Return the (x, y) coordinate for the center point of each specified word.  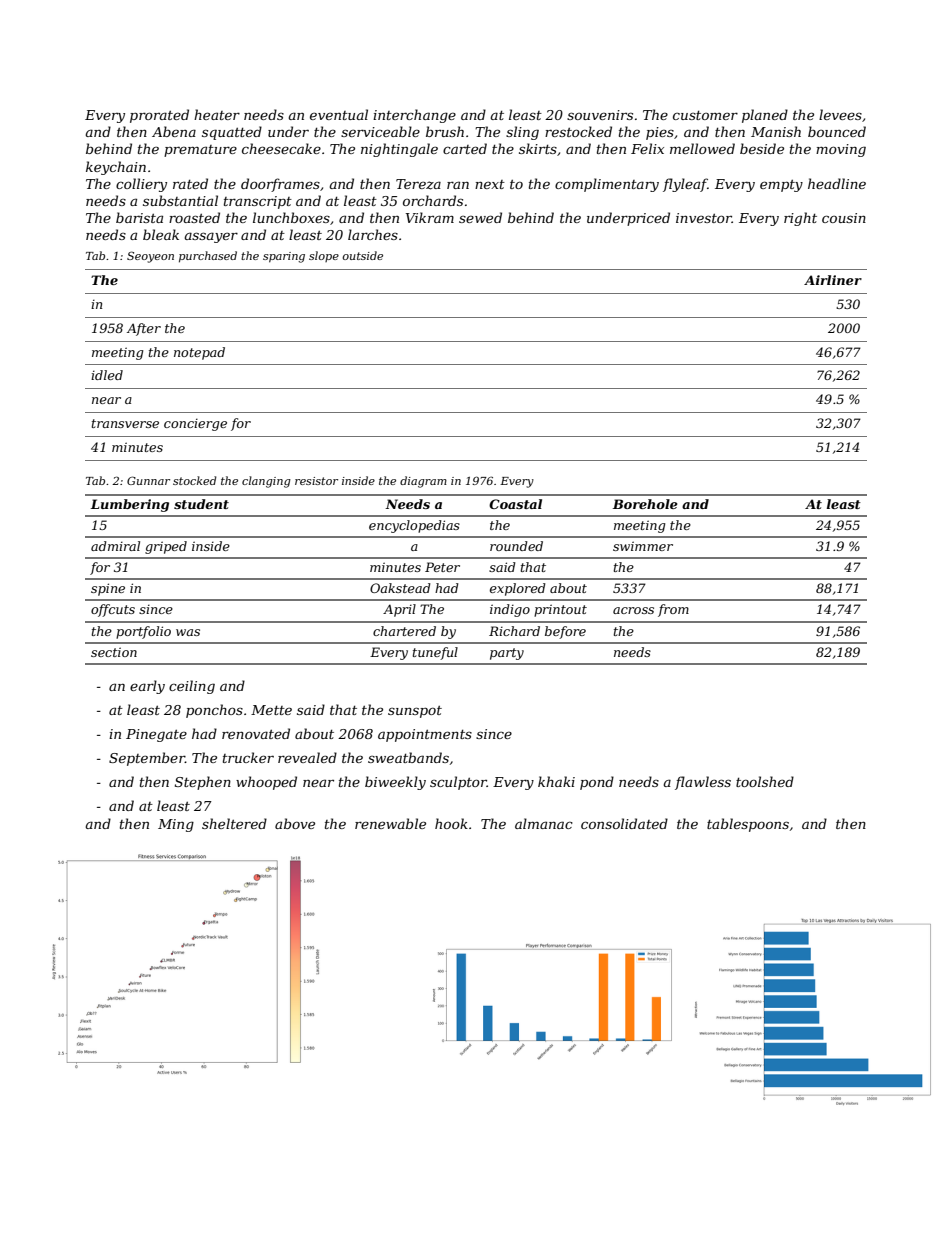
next (490, 184)
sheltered (234, 823)
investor (704, 218)
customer (705, 115)
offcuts (113, 610)
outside (362, 255)
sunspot (415, 712)
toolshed (765, 781)
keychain (116, 168)
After (144, 329)
